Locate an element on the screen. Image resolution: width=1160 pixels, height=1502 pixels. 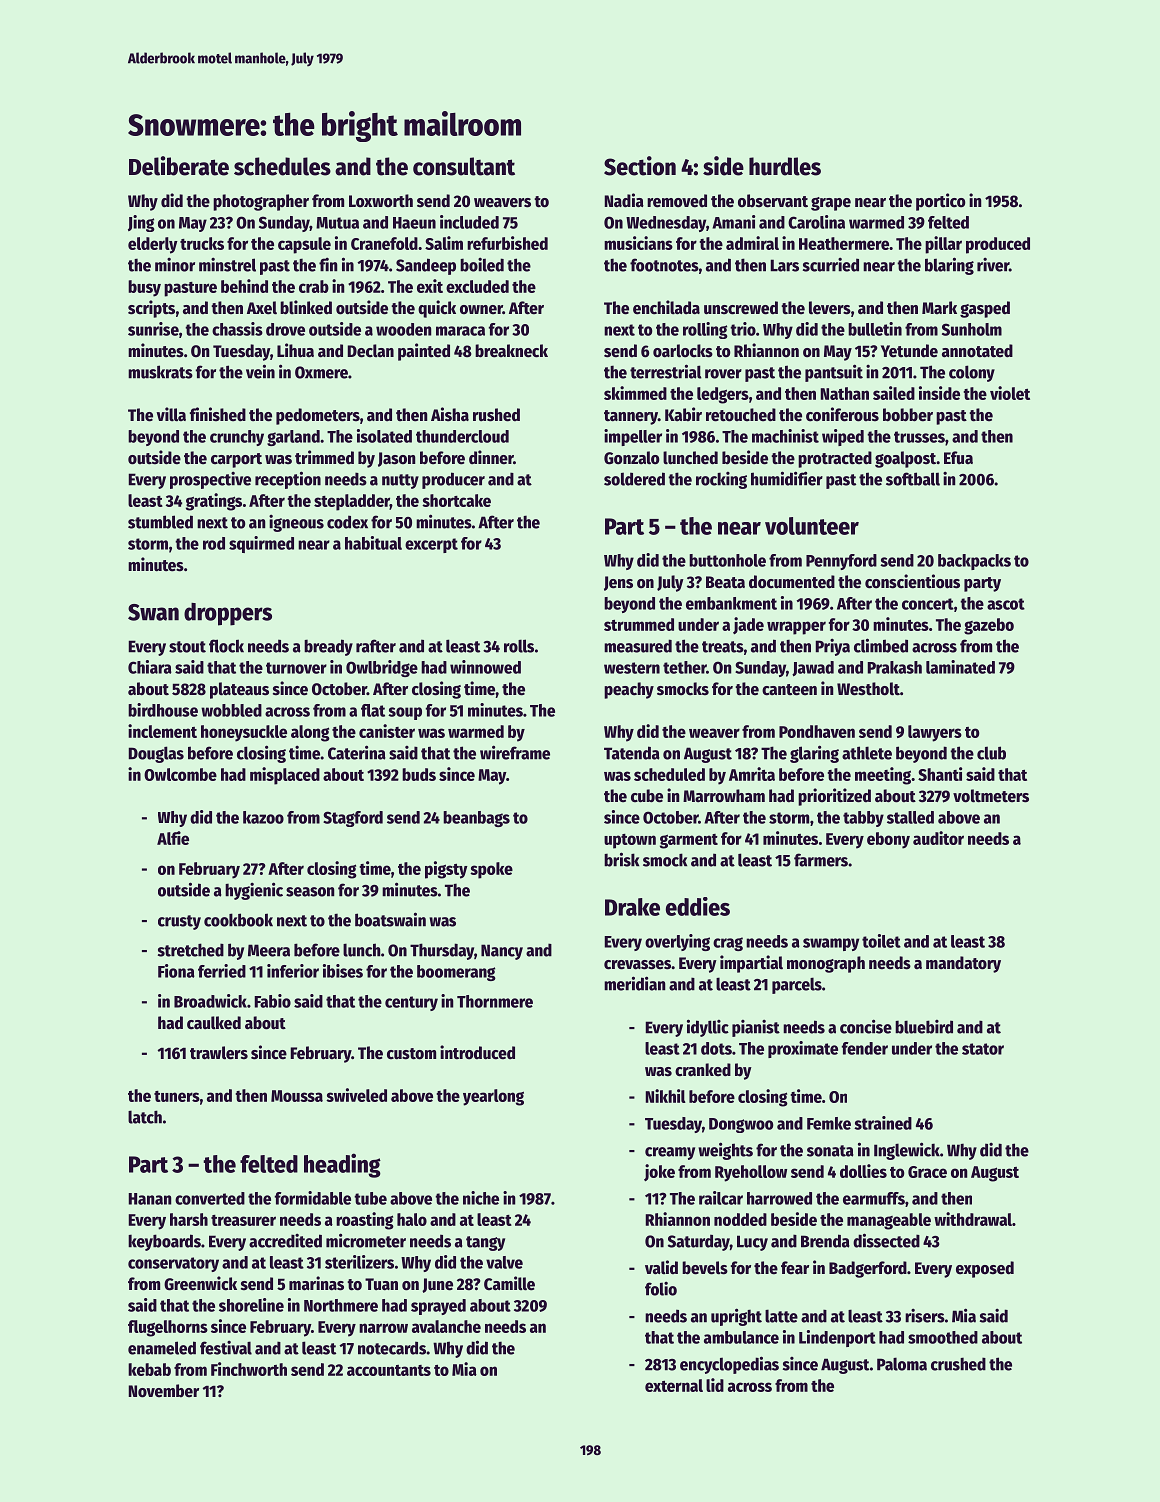
grape is located at coordinates (831, 204).
